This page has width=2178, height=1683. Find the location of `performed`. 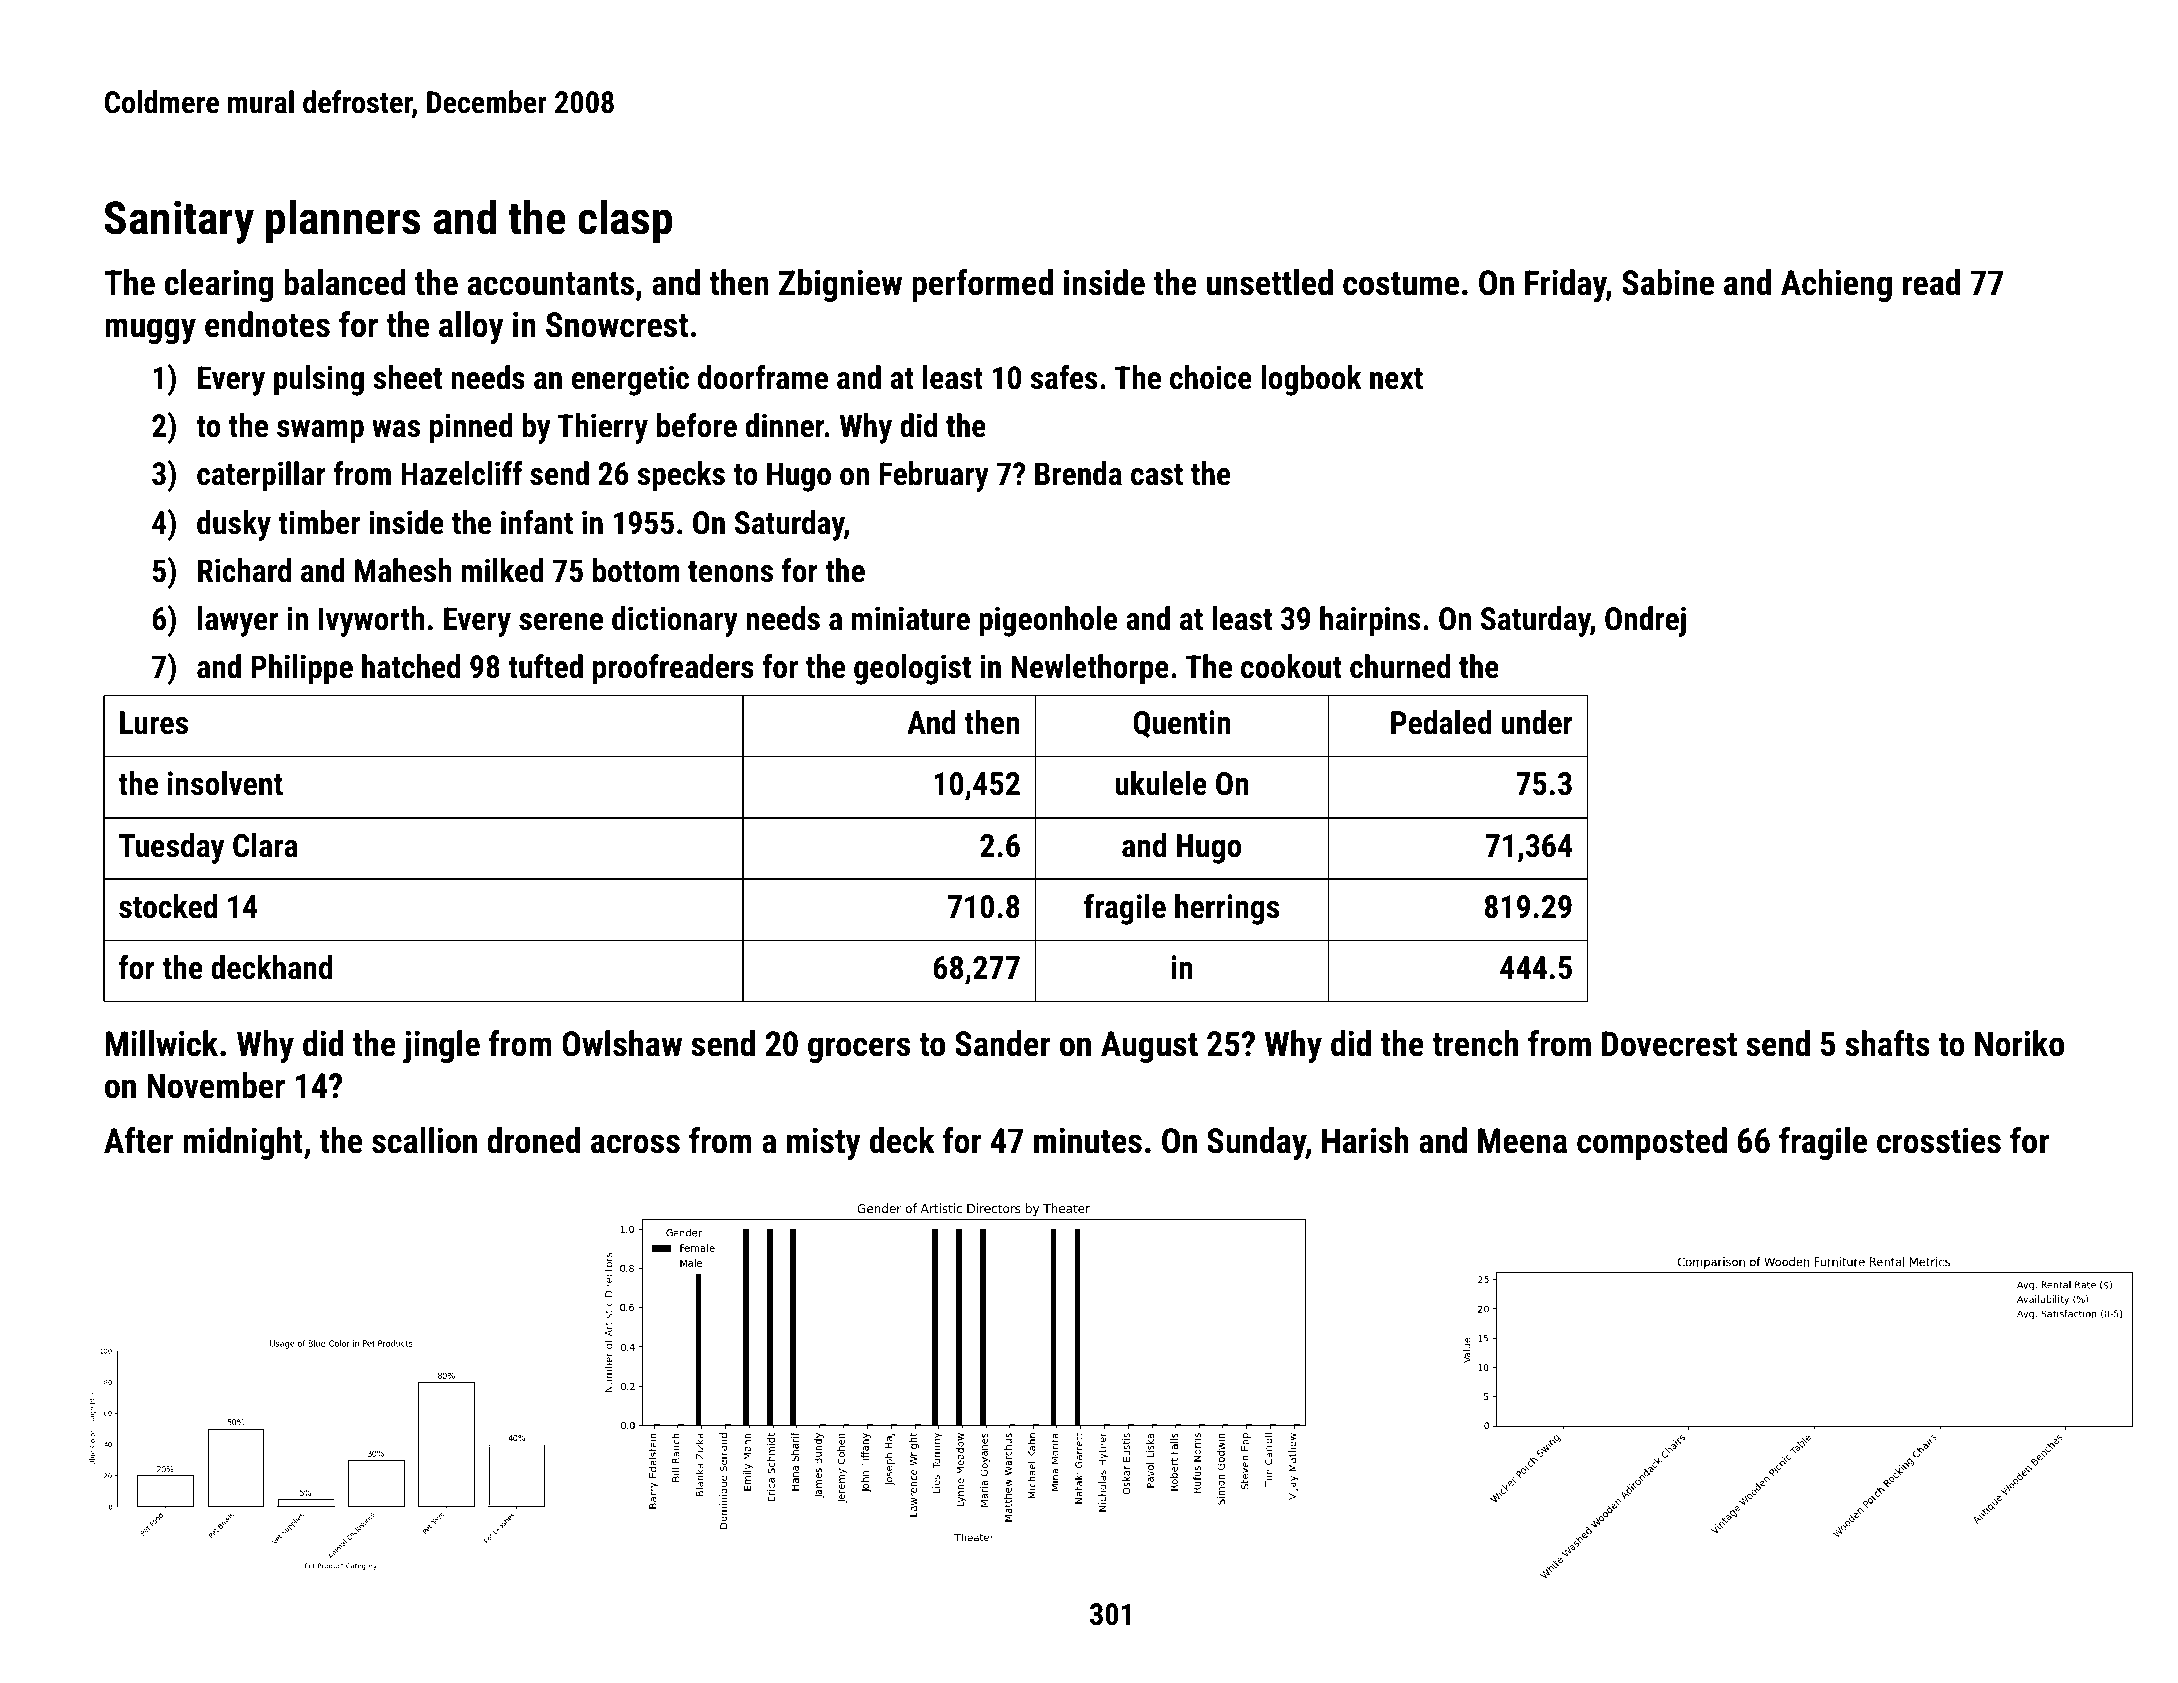

performed is located at coordinates (982, 285).
